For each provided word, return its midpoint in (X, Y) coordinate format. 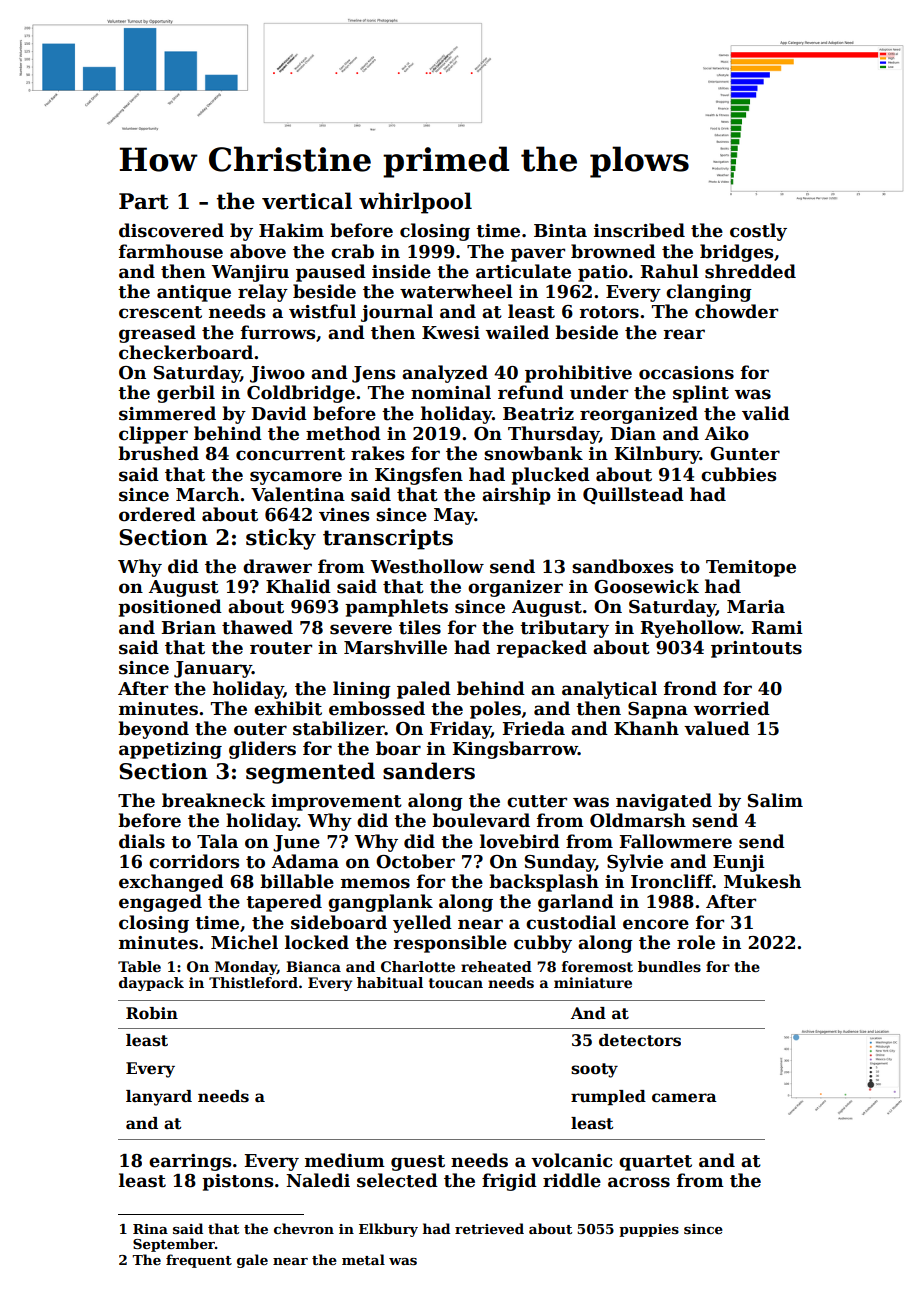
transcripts (388, 539)
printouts (756, 649)
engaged (160, 903)
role (696, 942)
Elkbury (388, 1230)
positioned (170, 608)
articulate (523, 271)
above (258, 251)
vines (344, 515)
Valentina (298, 494)
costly (758, 232)
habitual (390, 982)
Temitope (751, 568)
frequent (199, 1261)
